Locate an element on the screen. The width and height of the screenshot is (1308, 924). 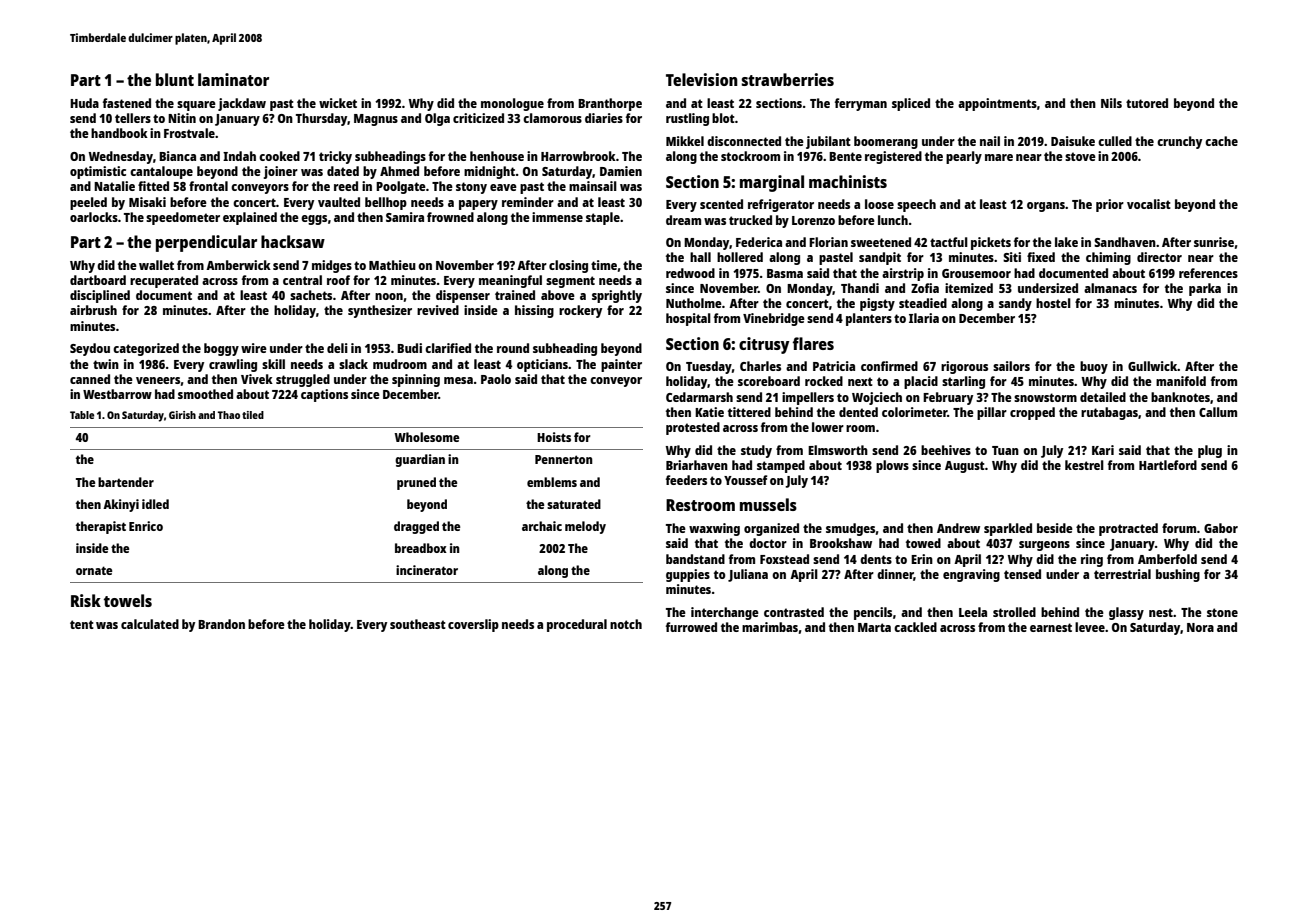
Table is located at coordinates (82, 415).
